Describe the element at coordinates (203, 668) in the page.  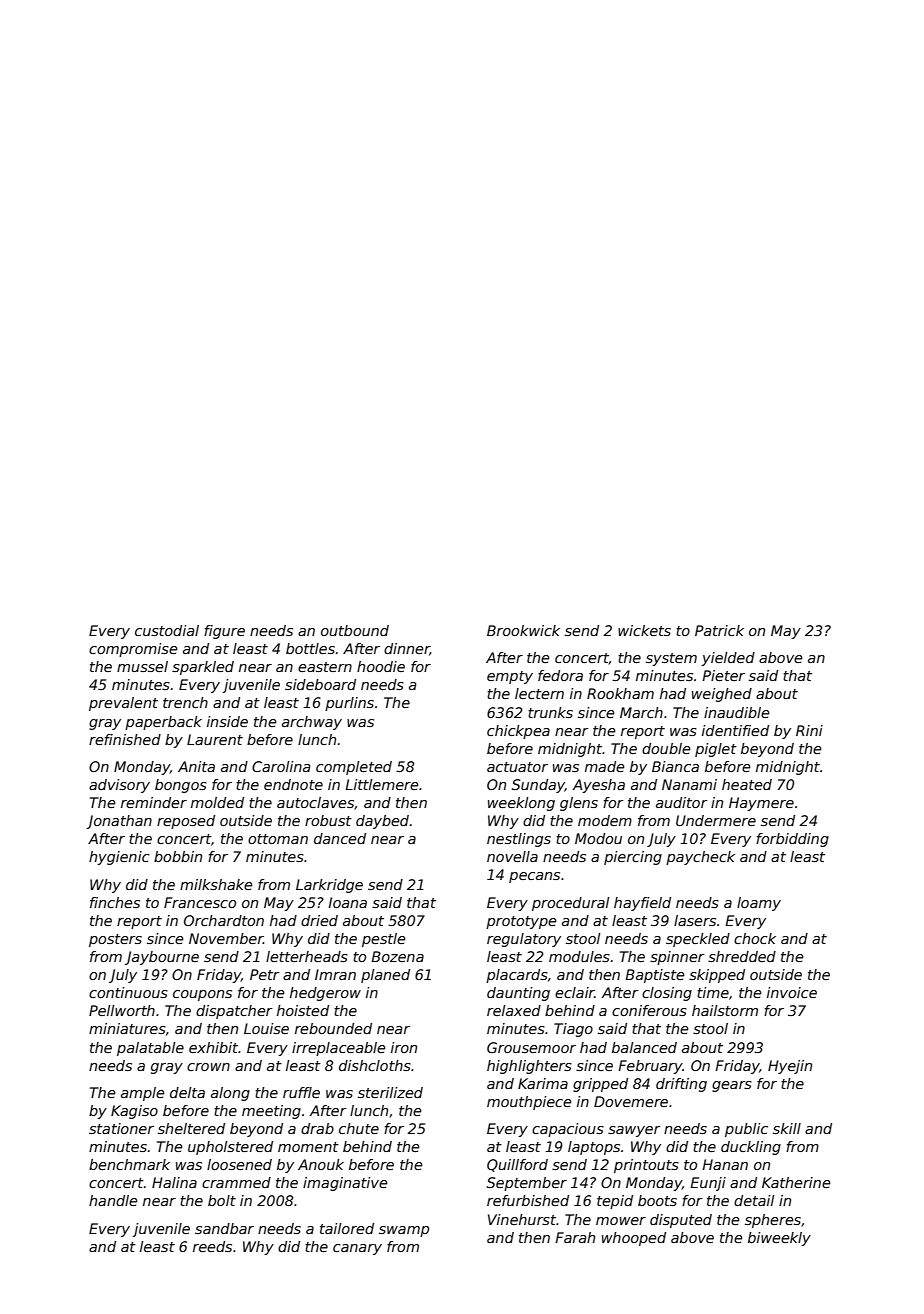
I see `sparkled` at that location.
